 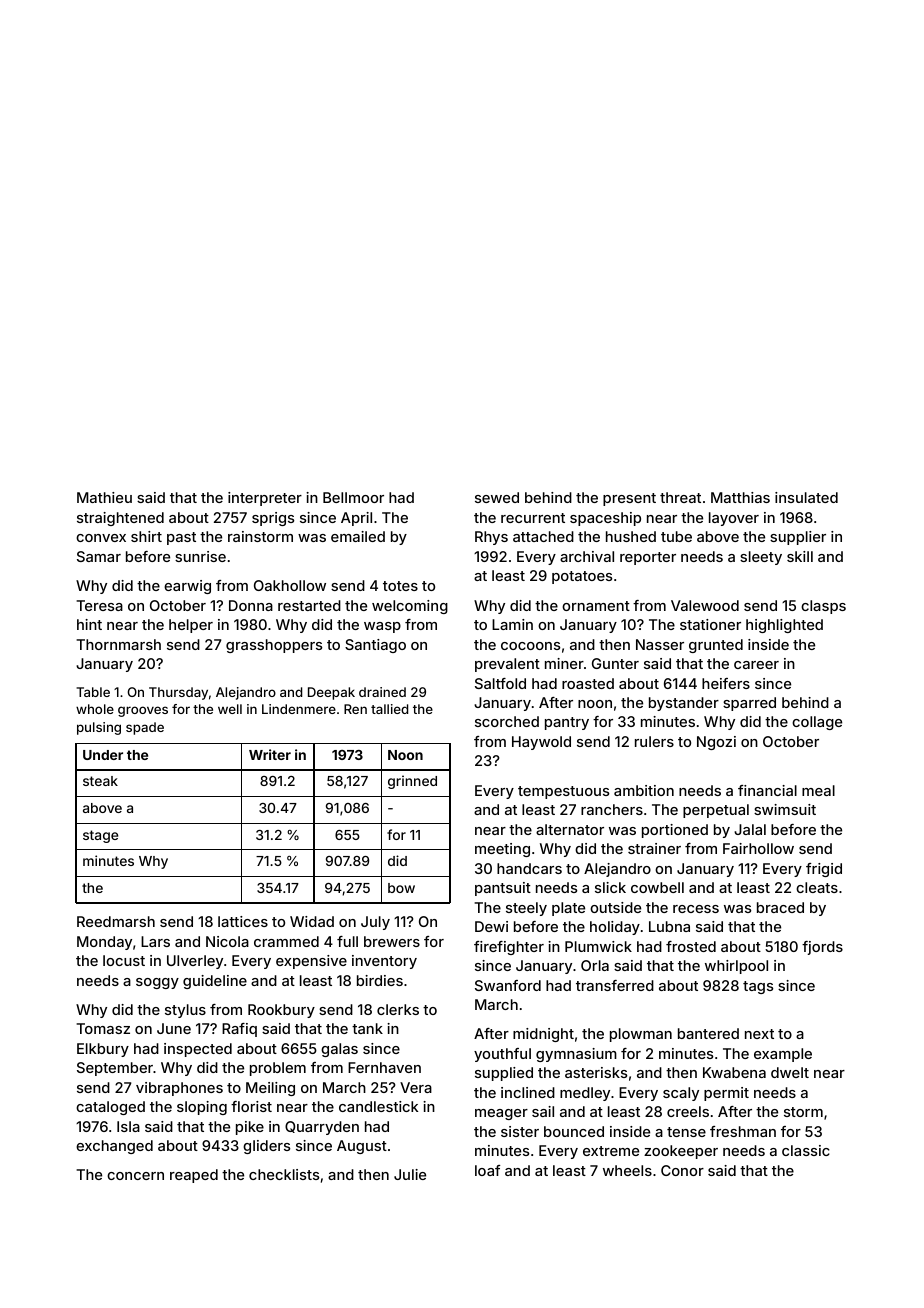 I want to click on Rhys, so click(x=491, y=538).
